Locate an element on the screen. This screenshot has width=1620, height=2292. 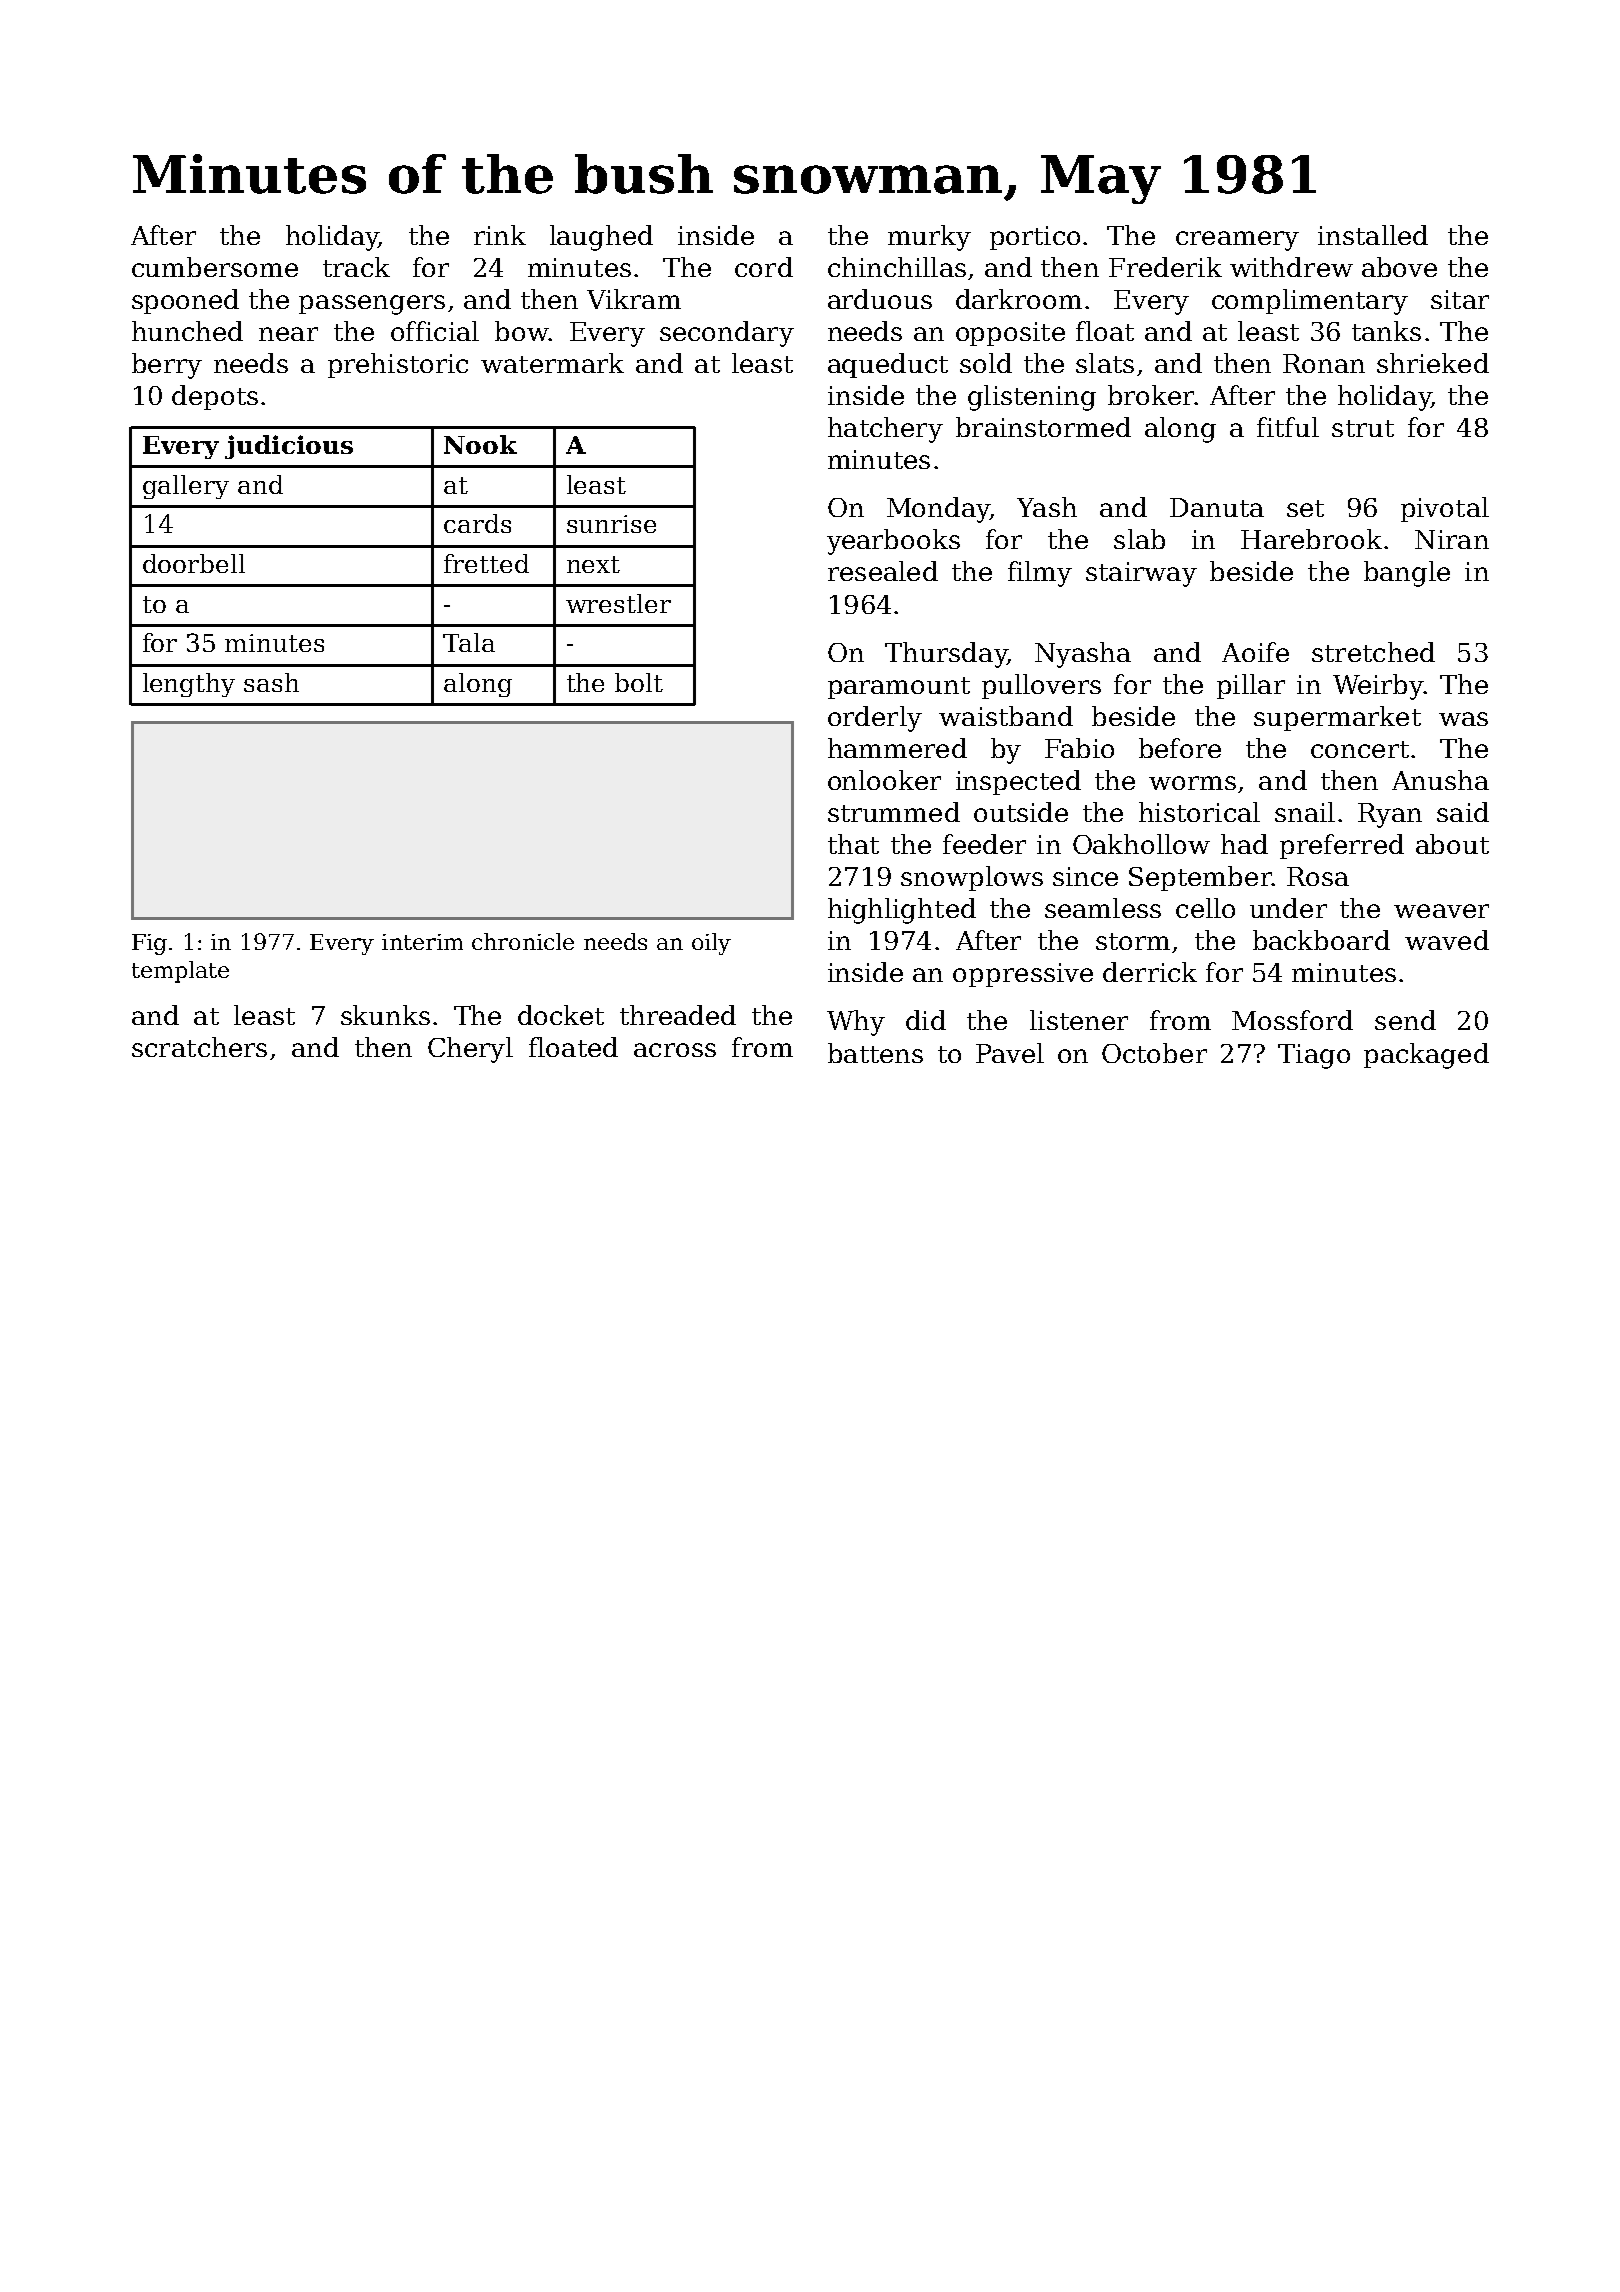
lengthy is located at coordinates (189, 685).
